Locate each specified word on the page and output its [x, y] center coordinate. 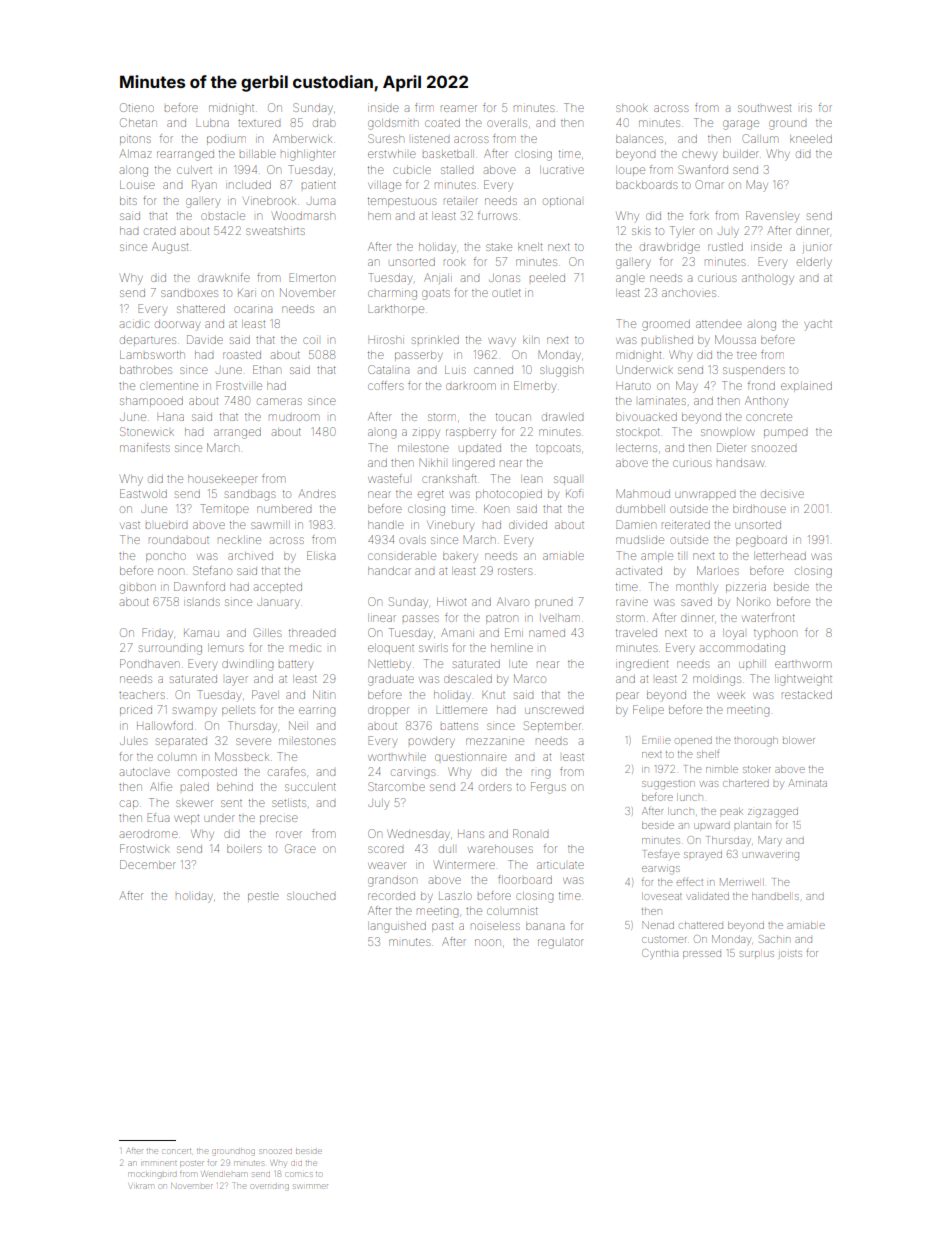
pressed [702, 955]
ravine [632, 602]
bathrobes [146, 370]
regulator [561, 944]
